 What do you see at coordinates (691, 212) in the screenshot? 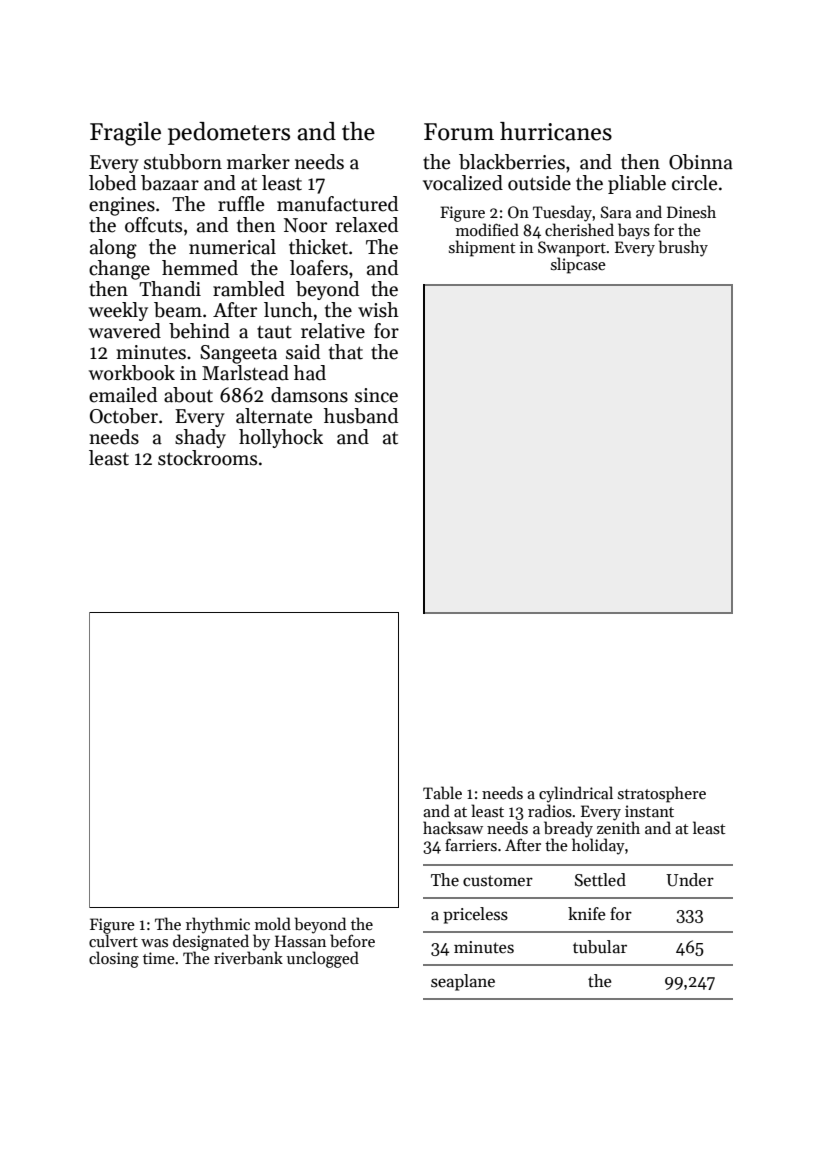
I see `Dinesh` at bounding box center [691, 212].
